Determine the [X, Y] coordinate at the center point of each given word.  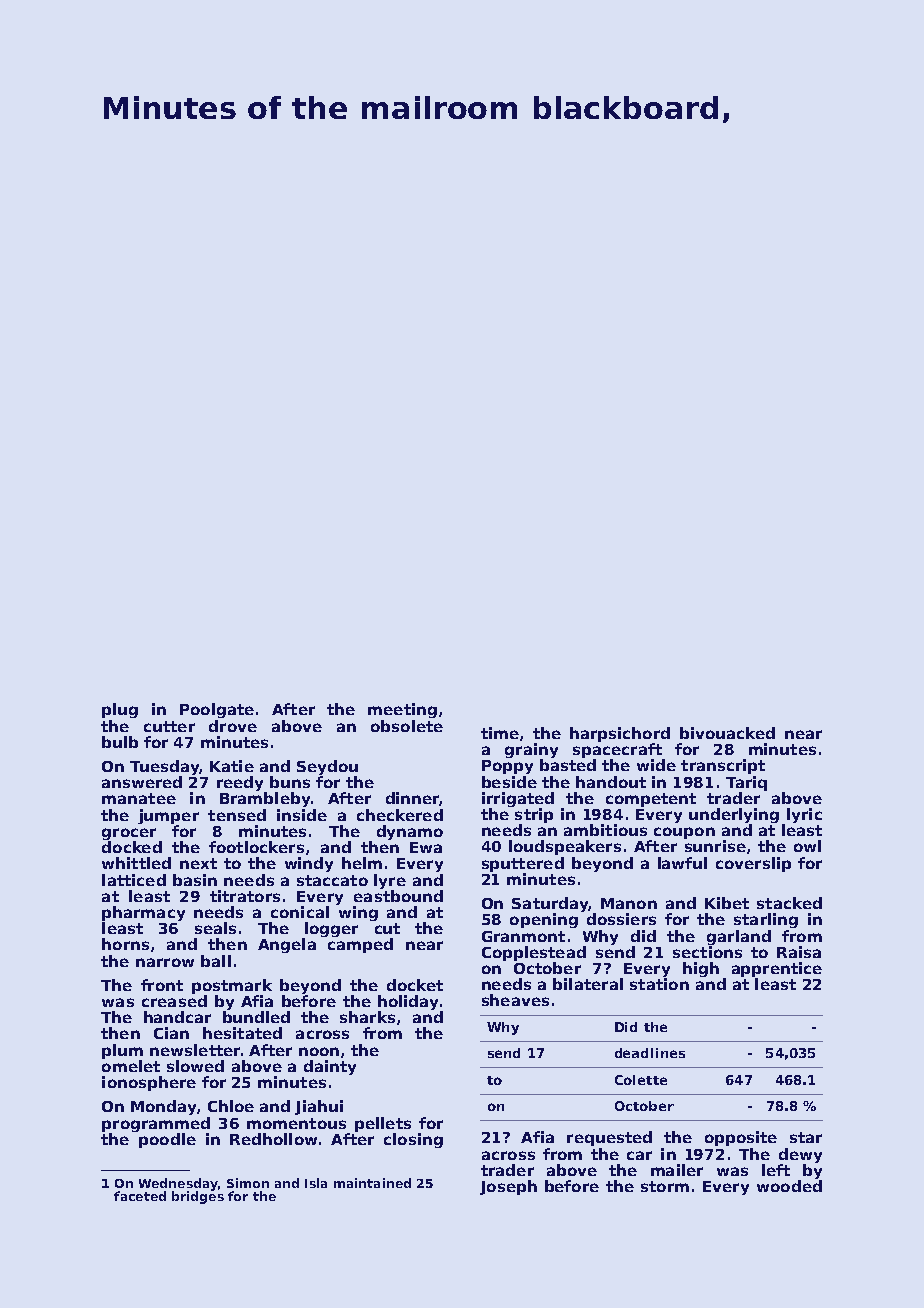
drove [233, 726]
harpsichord [620, 734]
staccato [332, 880]
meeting [402, 710]
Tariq [746, 783]
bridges [198, 1197]
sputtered [523, 864]
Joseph [508, 1187]
